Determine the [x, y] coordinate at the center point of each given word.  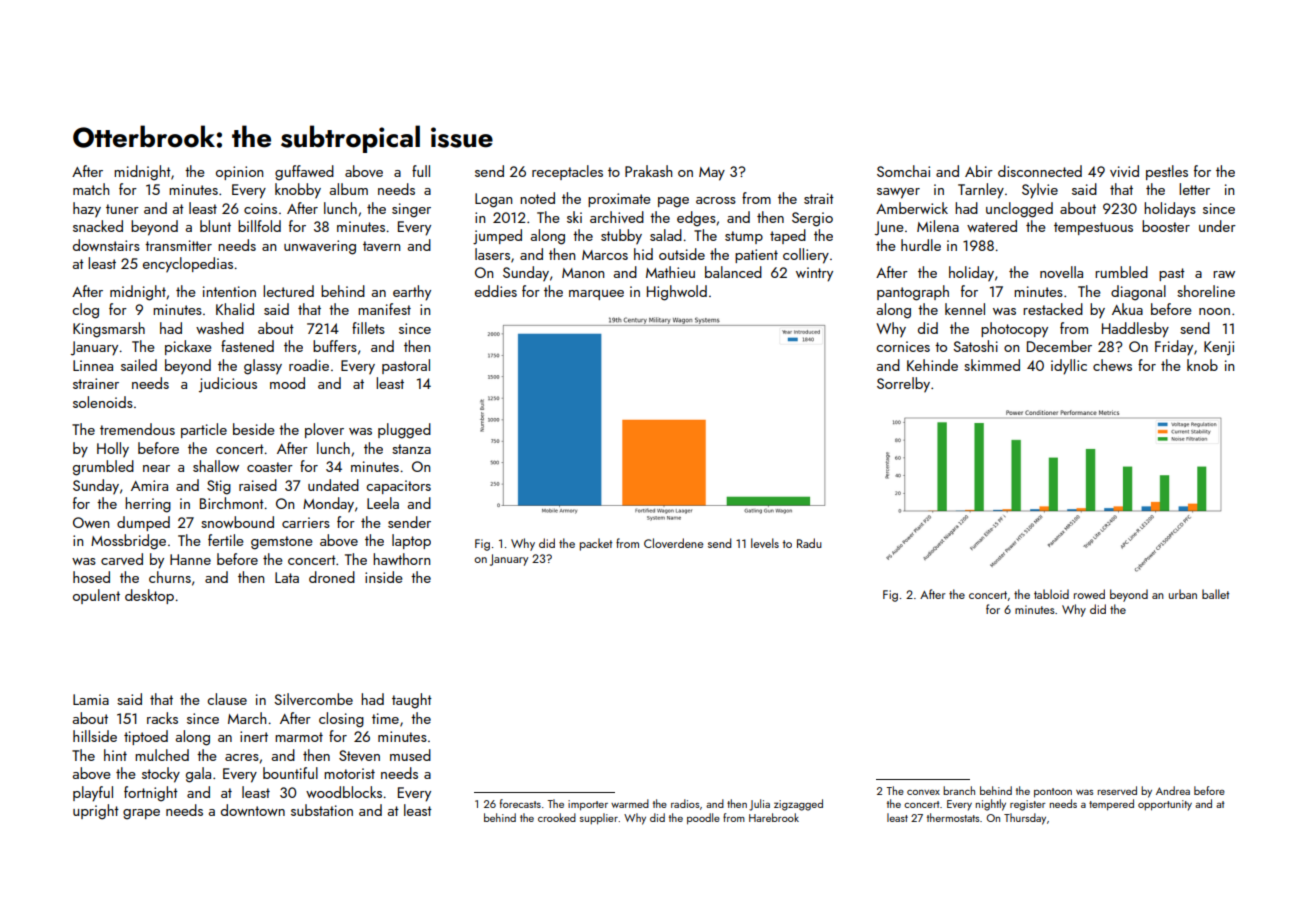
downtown [253, 810]
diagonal [1138, 293]
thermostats [953, 817]
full [421, 171]
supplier [599, 819]
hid [643, 254]
